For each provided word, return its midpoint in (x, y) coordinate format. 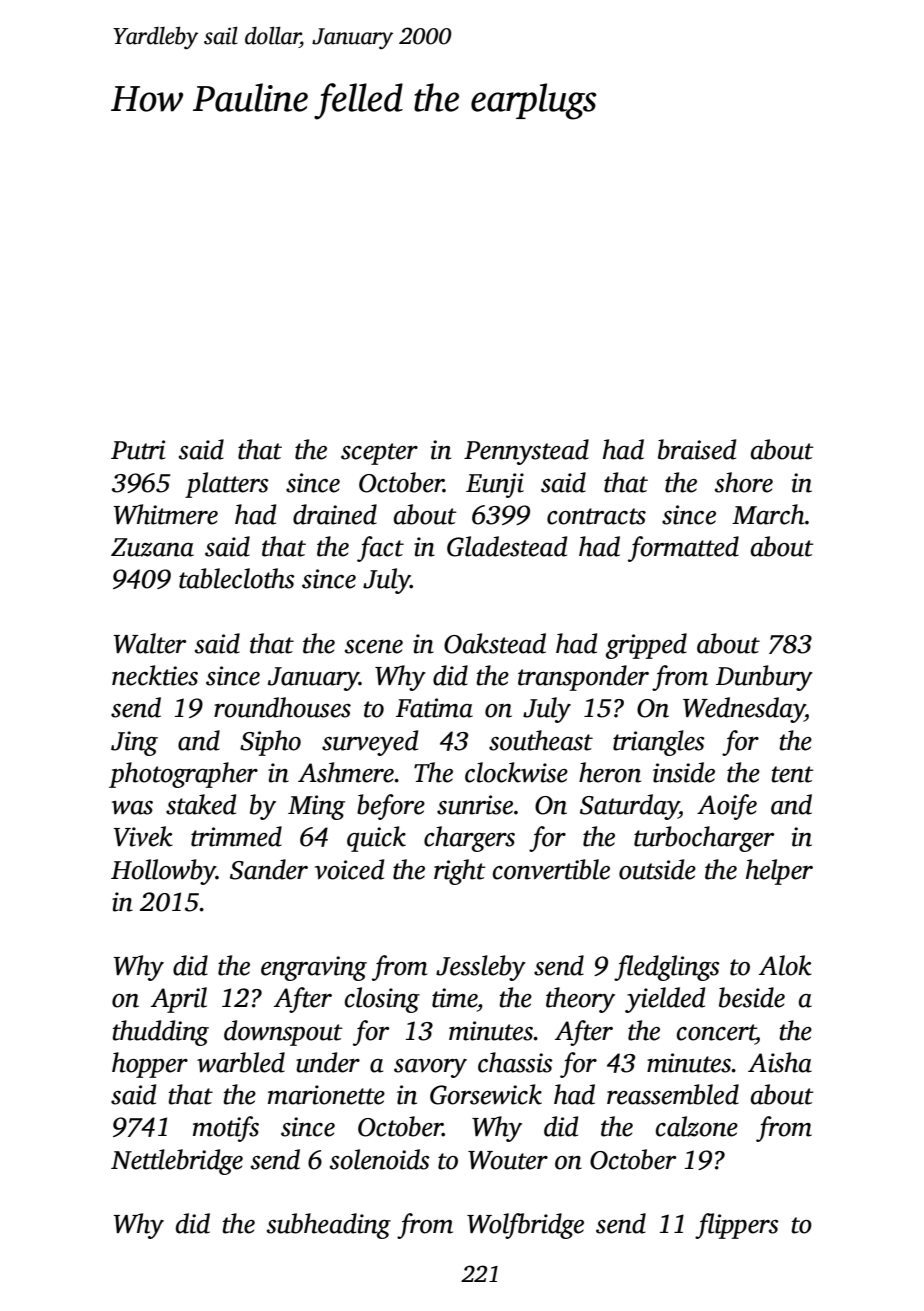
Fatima (434, 708)
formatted (683, 549)
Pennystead (526, 452)
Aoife (727, 807)
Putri (138, 450)
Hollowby (163, 872)
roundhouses (282, 707)
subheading (329, 1226)
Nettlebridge (177, 1162)
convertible (551, 869)
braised (697, 449)
